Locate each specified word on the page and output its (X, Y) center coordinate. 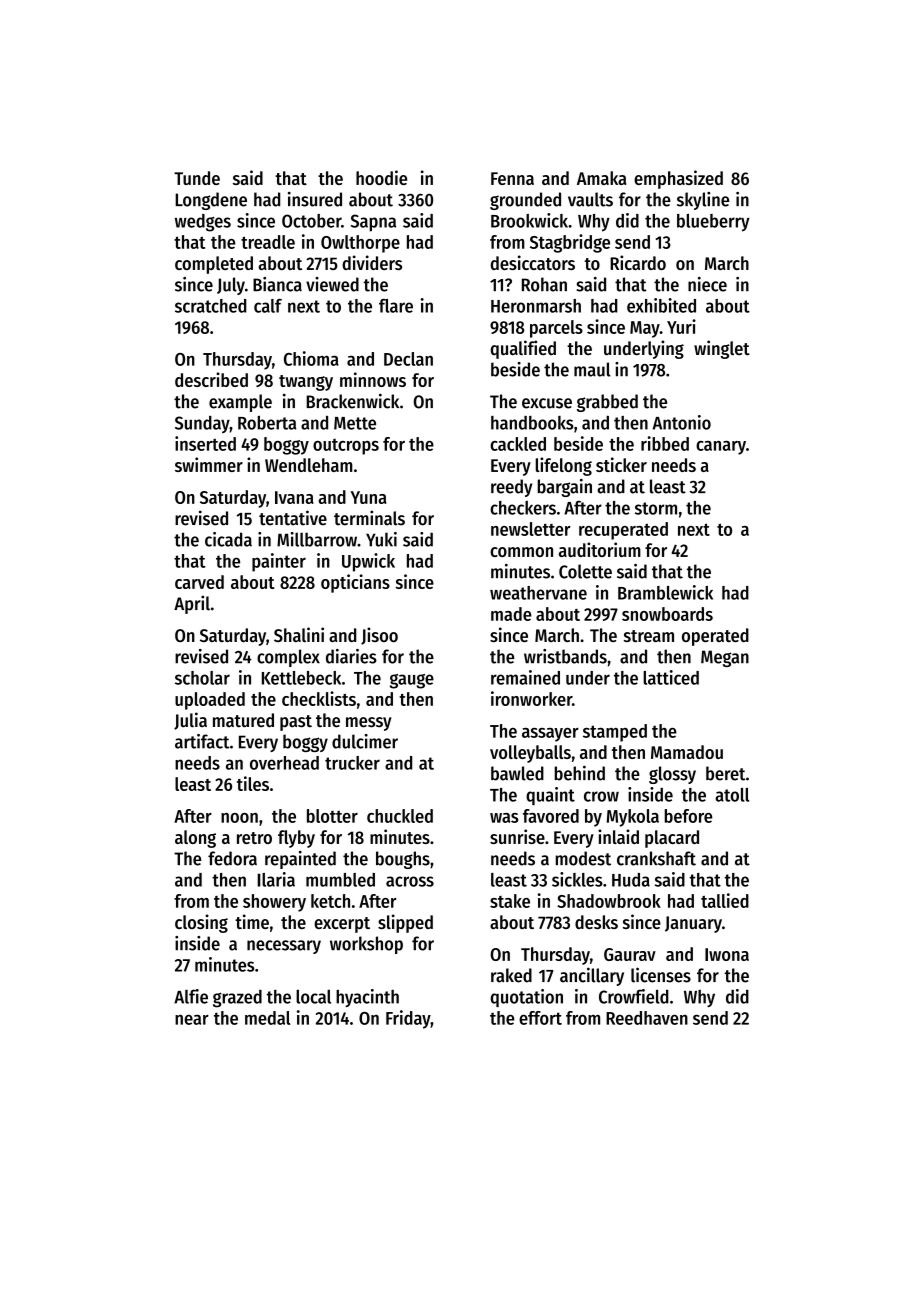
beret (725, 773)
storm (656, 508)
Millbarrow (317, 539)
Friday (408, 1019)
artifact (202, 741)
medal (267, 1018)
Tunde (197, 178)
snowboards (667, 614)
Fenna (512, 178)
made (511, 614)
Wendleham (309, 465)
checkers (523, 508)
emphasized (678, 179)
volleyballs (530, 754)
